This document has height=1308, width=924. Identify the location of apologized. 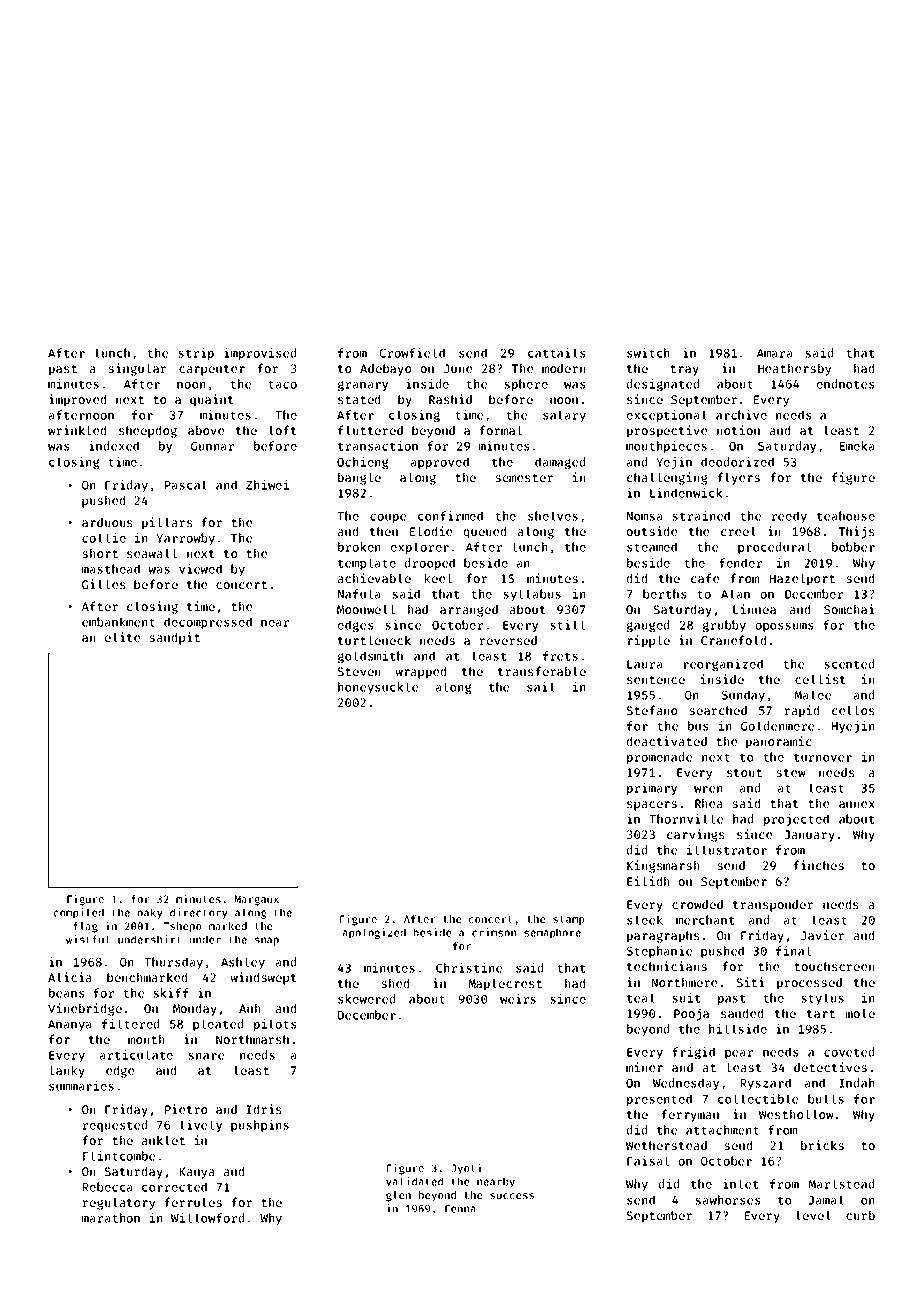
(374, 933).
